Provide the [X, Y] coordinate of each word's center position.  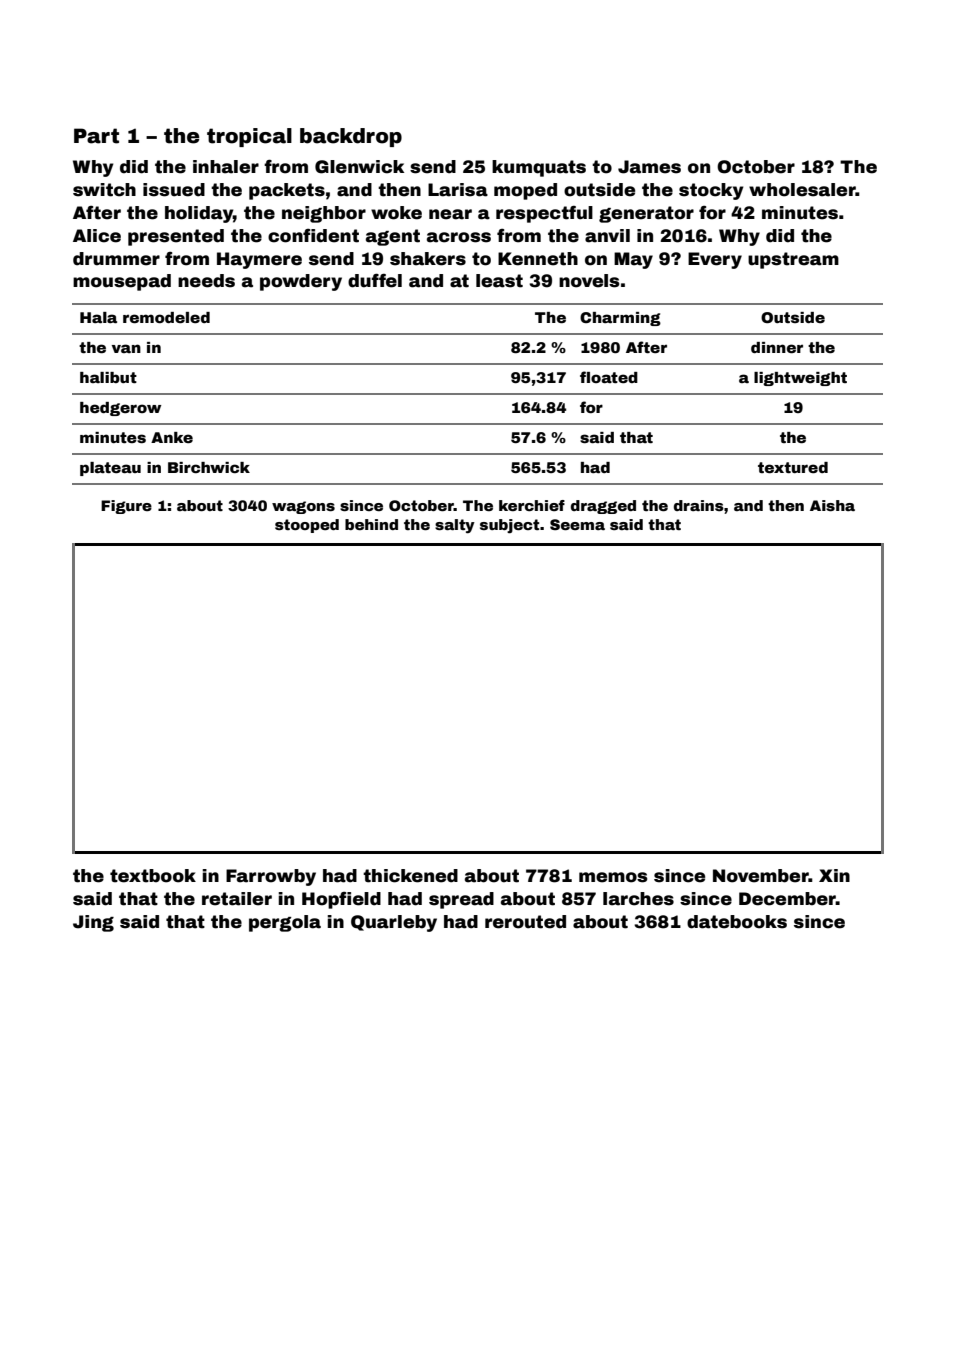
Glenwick [359, 167]
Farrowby [271, 877]
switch [104, 190]
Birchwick [209, 467]
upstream [793, 260]
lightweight [800, 379]
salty [455, 526]
